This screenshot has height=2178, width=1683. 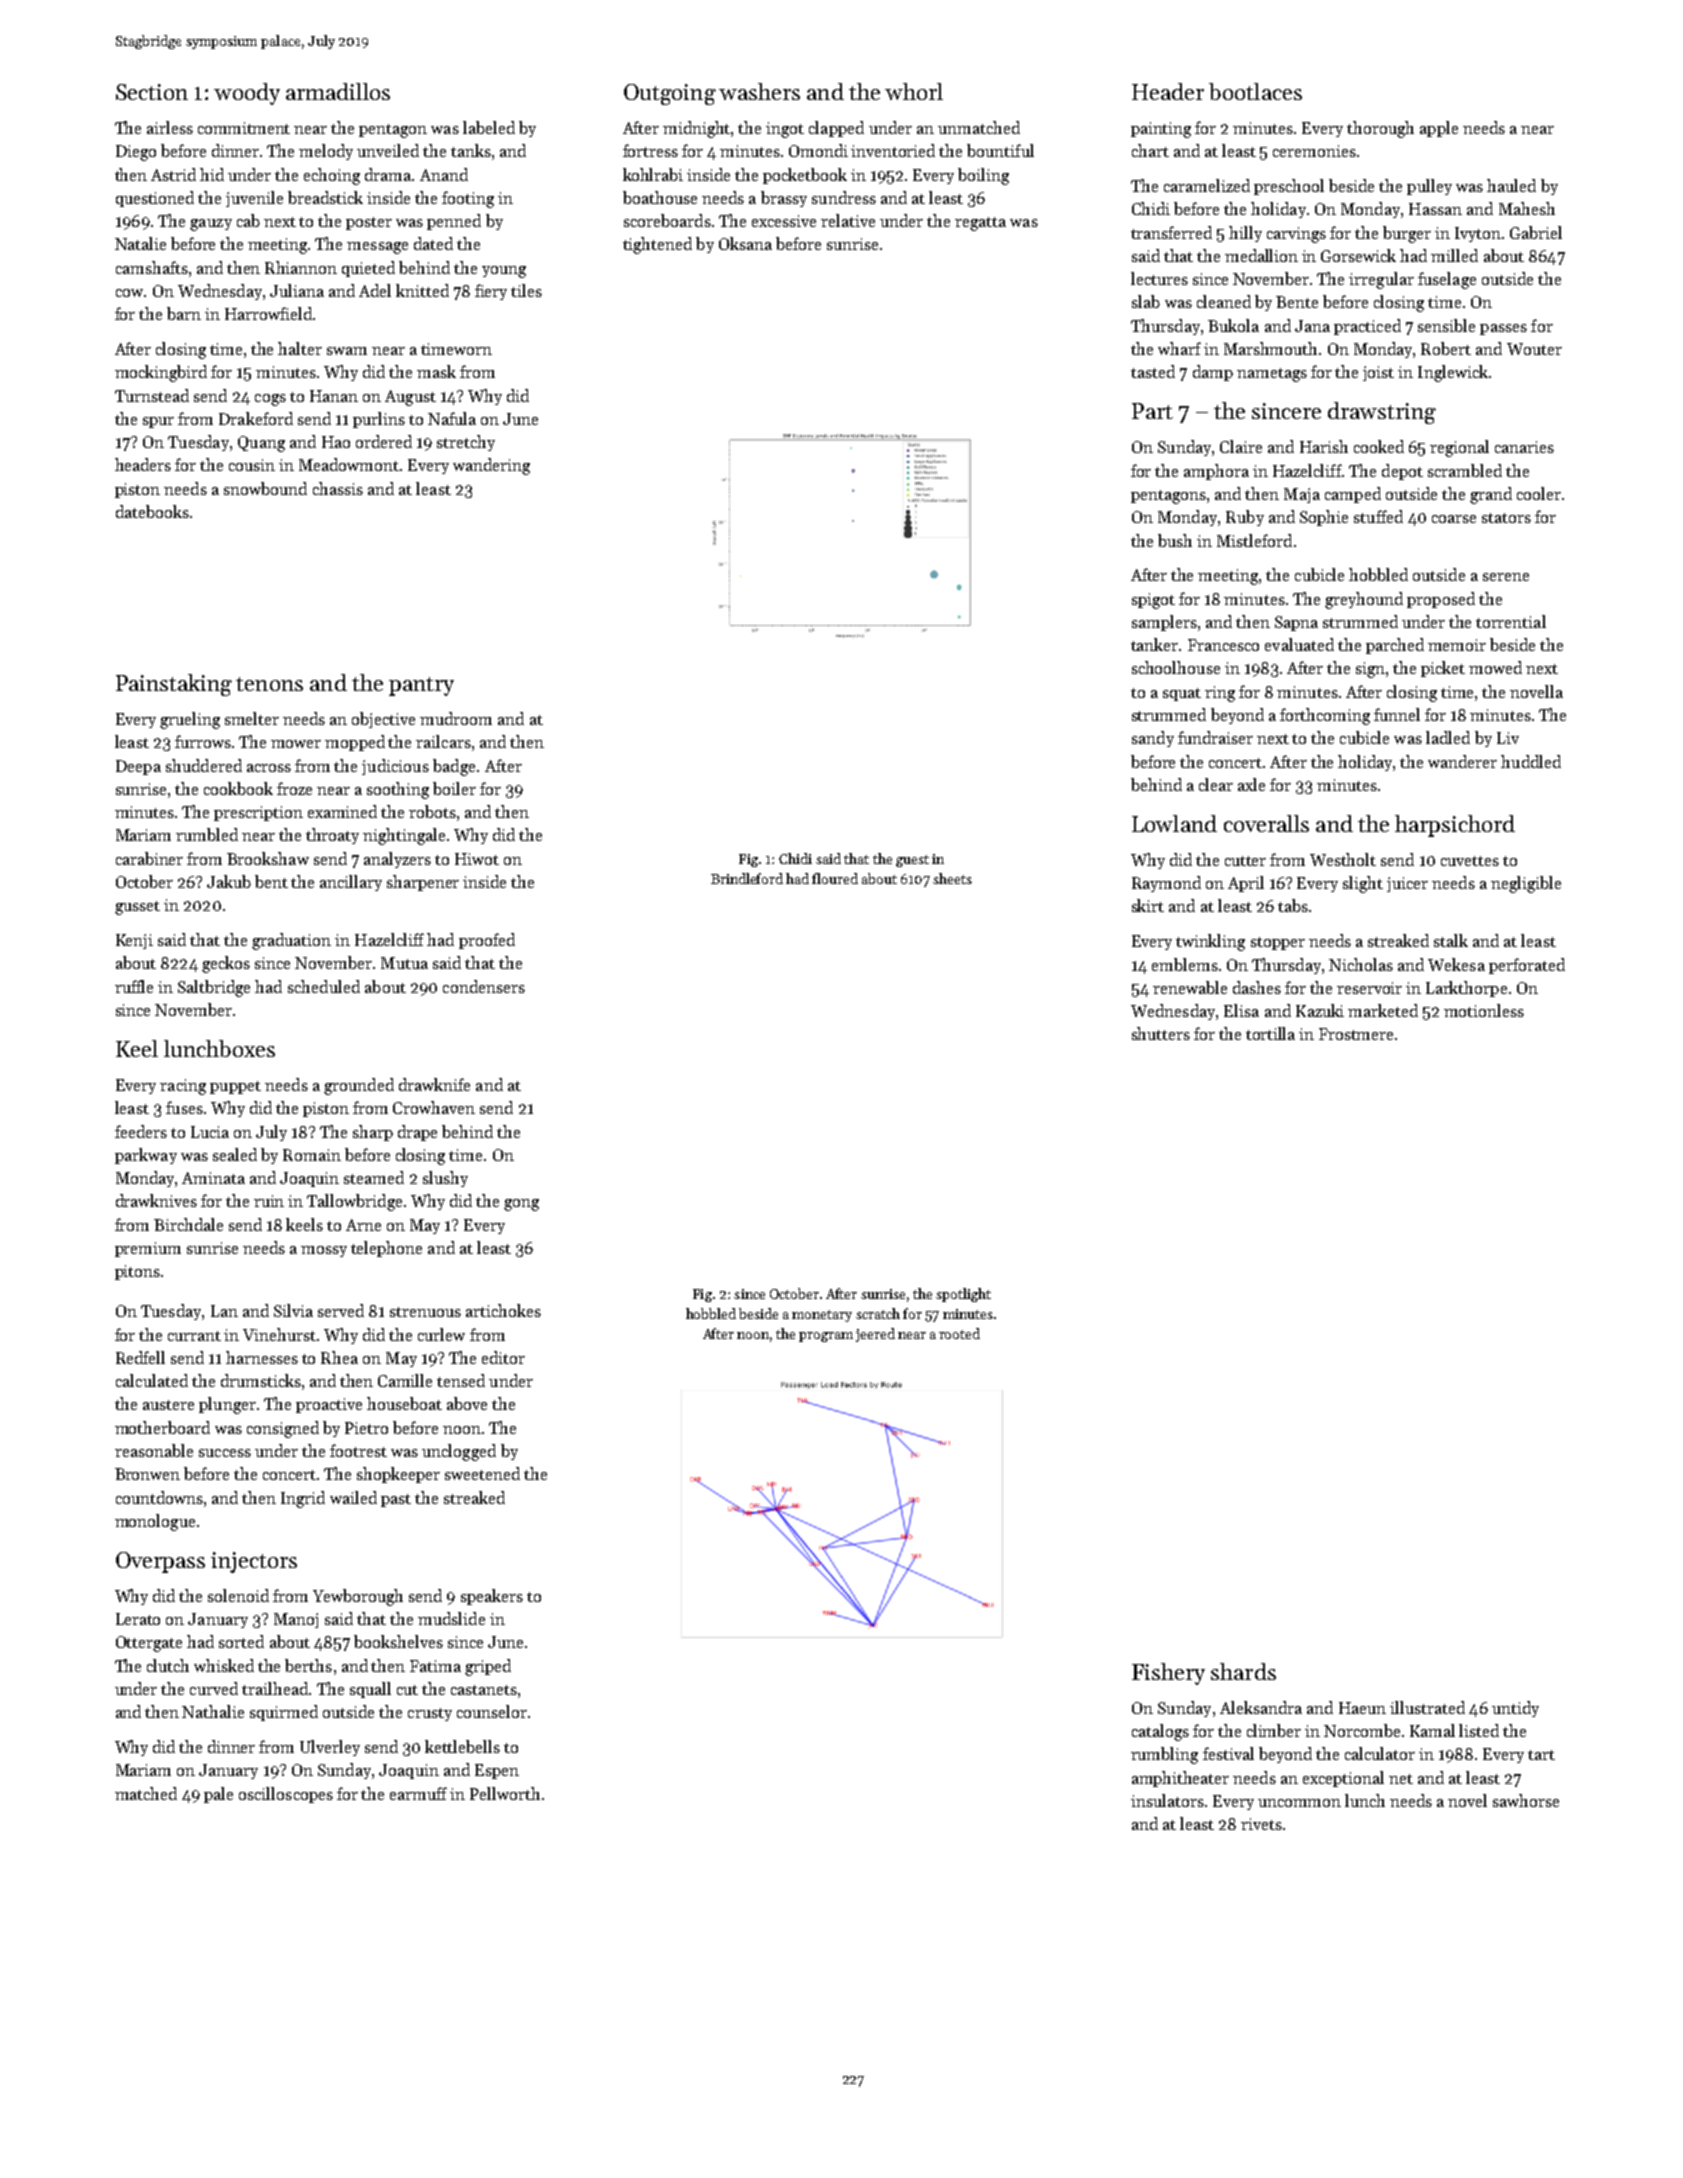 What do you see at coordinates (952, 878) in the screenshot?
I see `sheets` at bounding box center [952, 878].
